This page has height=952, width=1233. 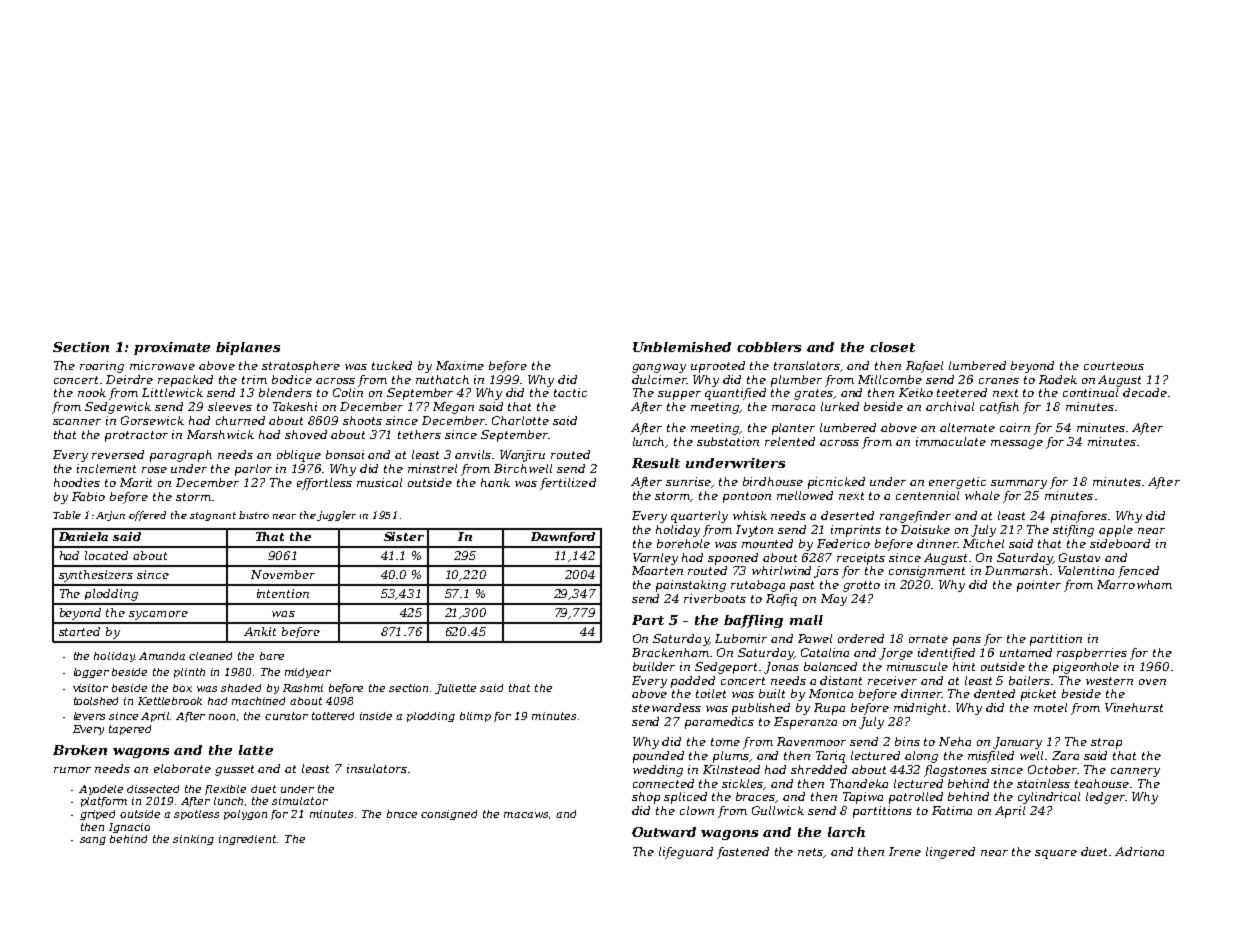 I want to click on centennial, so click(x=927, y=495).
